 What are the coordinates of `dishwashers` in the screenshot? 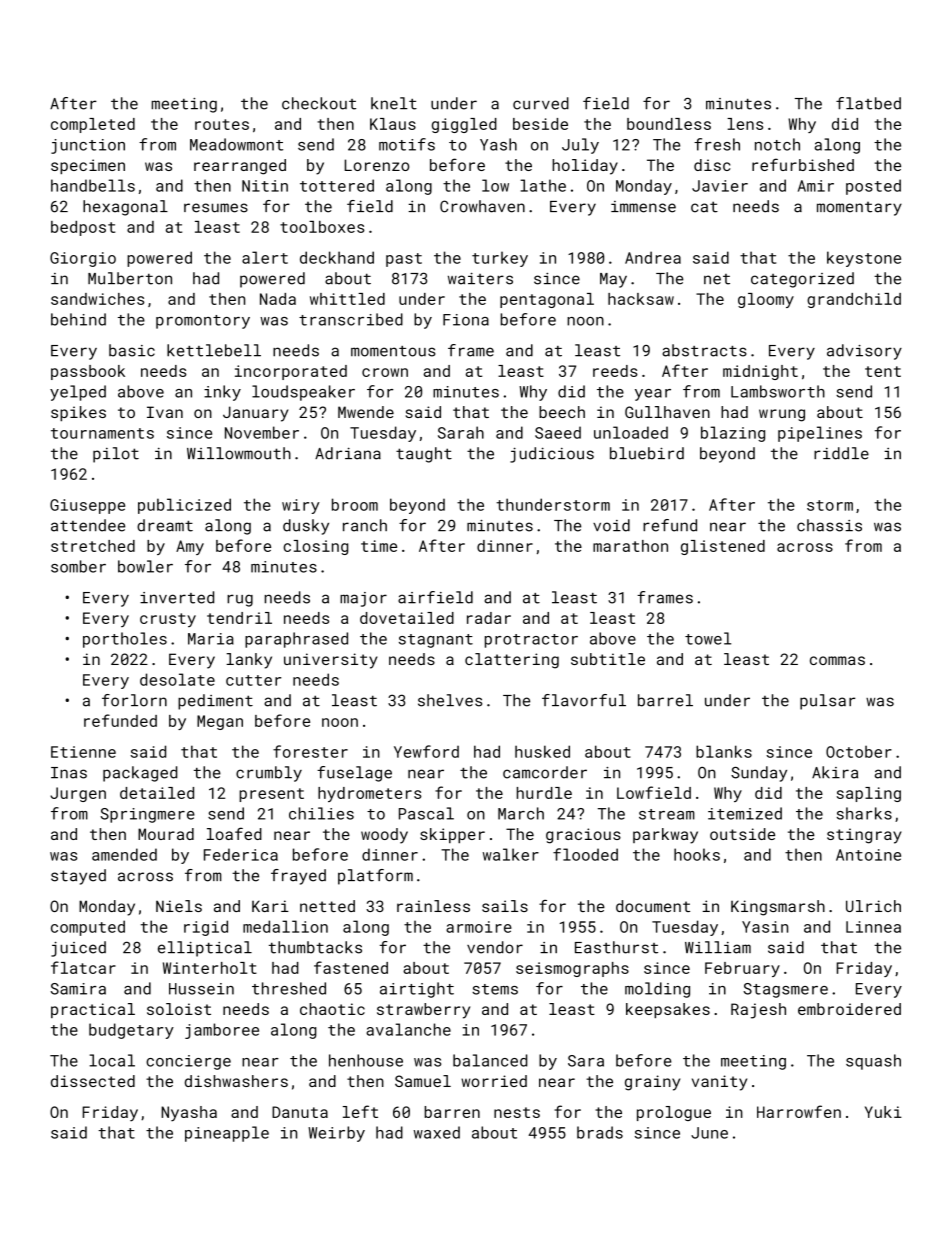 It's located at (236, 1081).
